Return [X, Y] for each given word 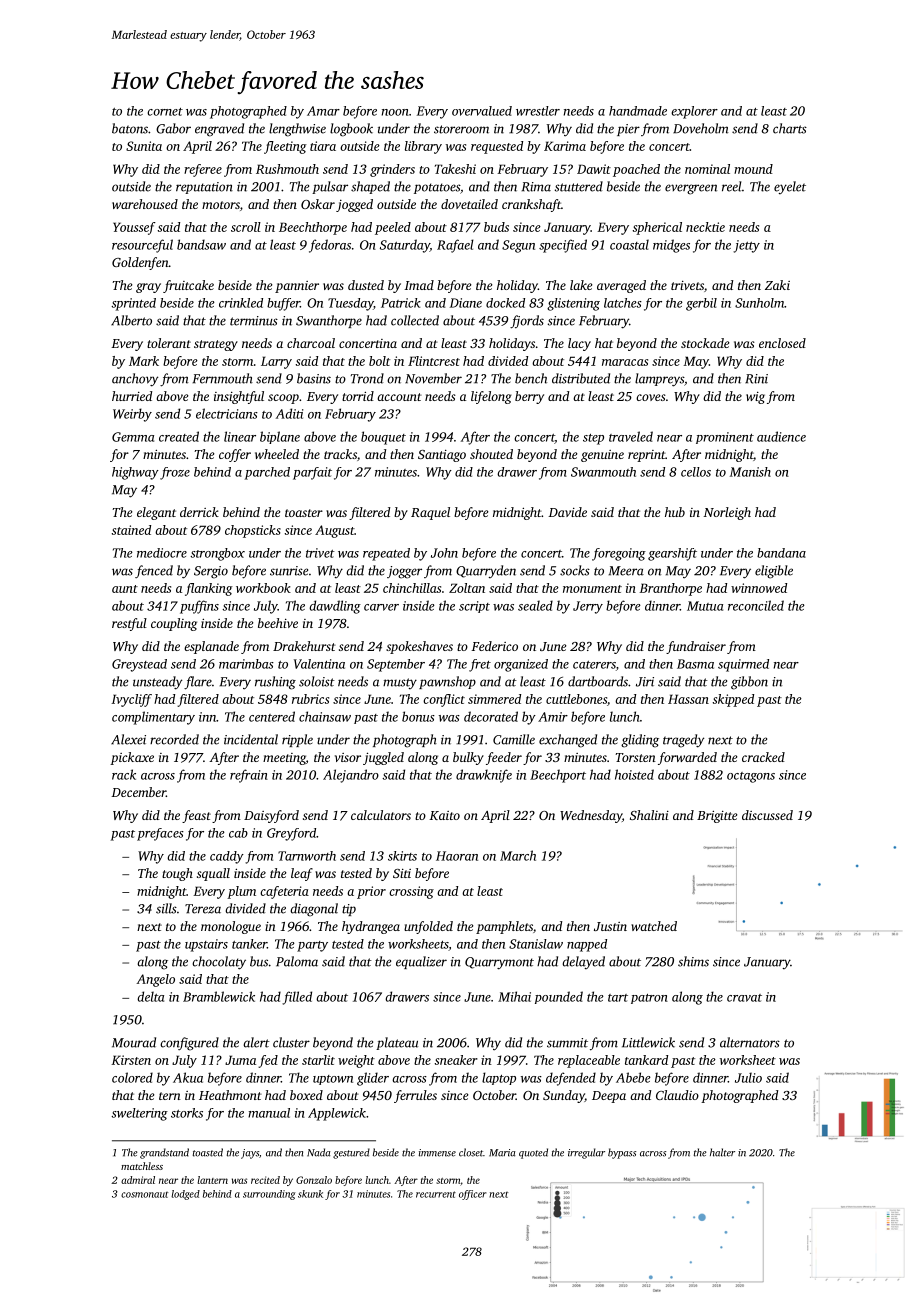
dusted [366, 285]
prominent [725, 438]
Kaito [444, 815]
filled [297, 998]
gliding [640, 741]
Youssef [134, 228]
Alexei [128, 739]
